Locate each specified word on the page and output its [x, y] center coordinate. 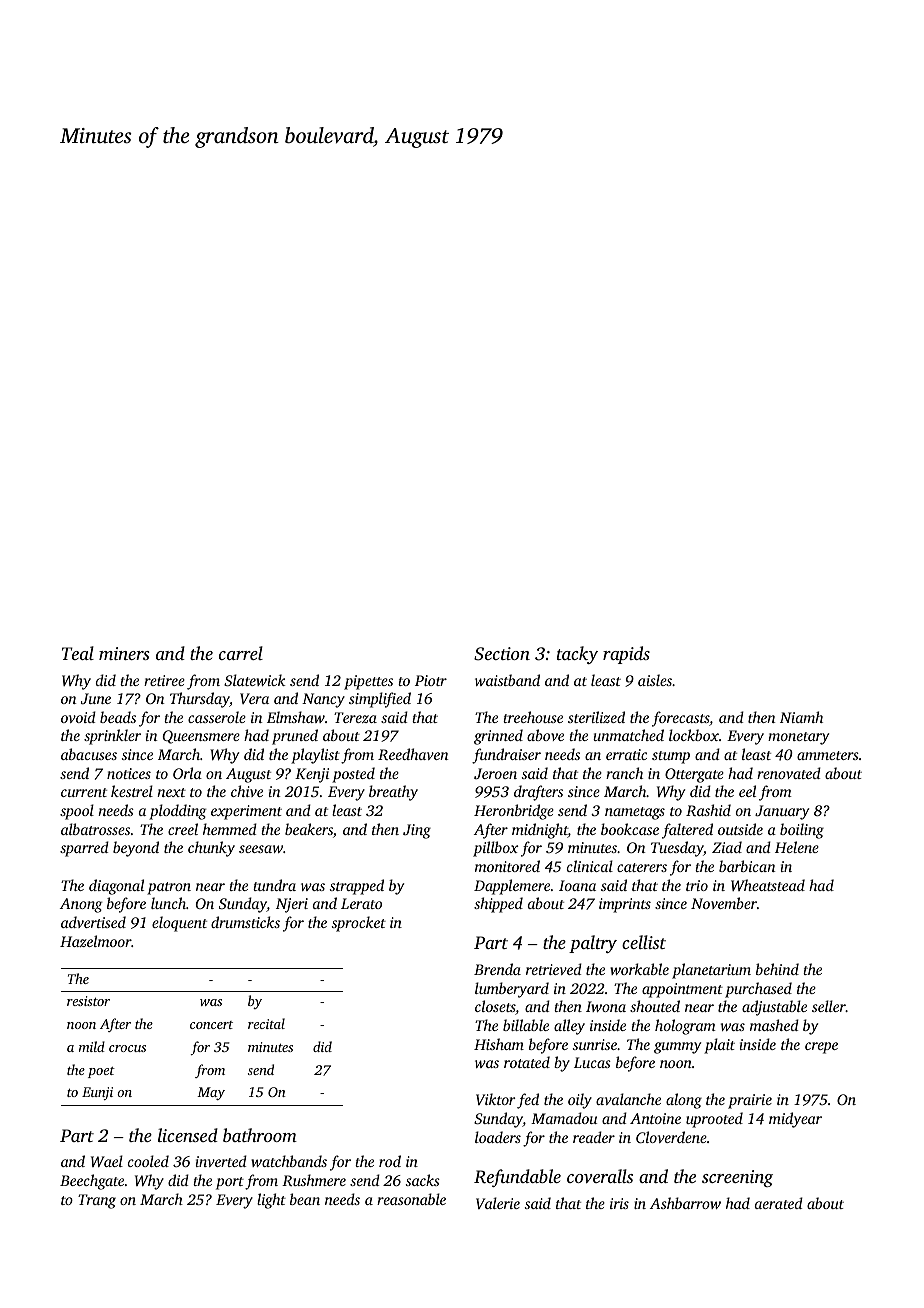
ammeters [828, 755]
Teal [78, 653]
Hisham [499, 1044]
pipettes [368, 682]
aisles [655, 680]
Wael [107, 1161]
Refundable [517, 1178]
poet [101, 1072]
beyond [136, 849]
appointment [682, 990]
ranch [624, 773]
